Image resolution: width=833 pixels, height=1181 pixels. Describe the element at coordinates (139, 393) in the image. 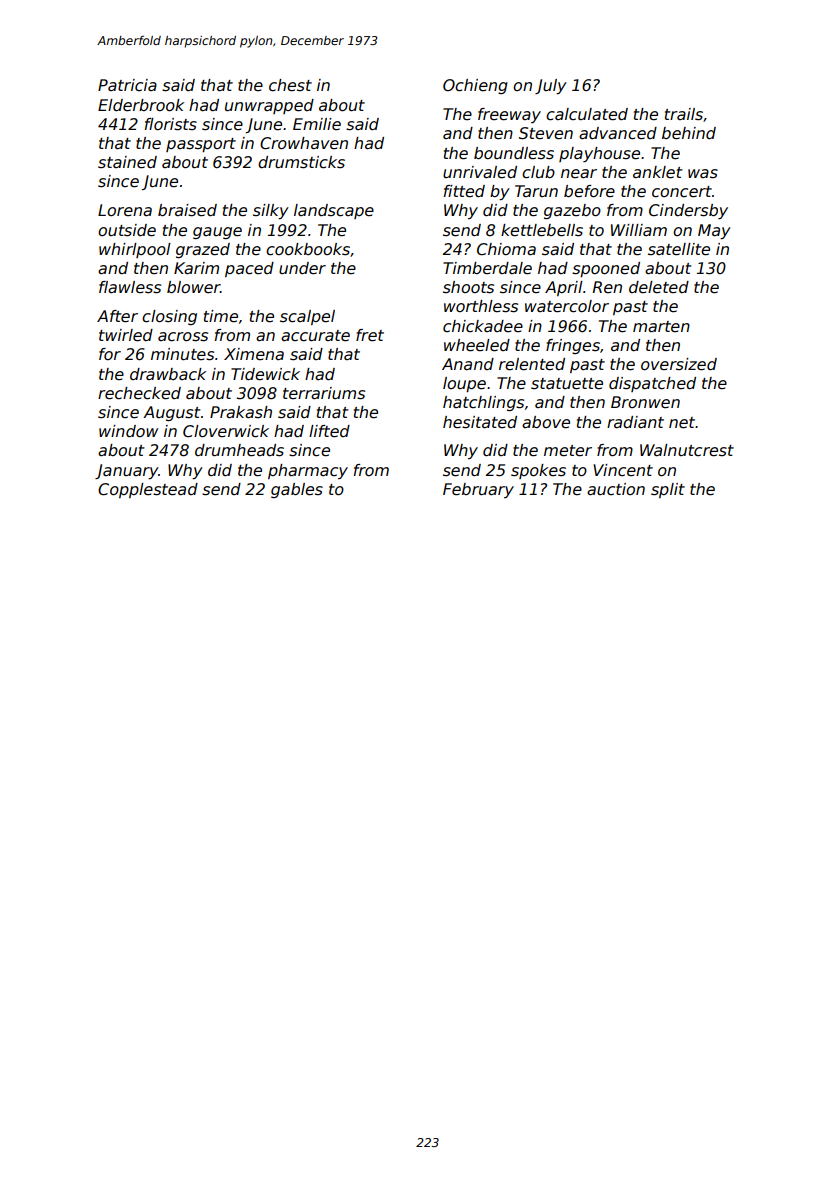

I see `rechecked` at that location.
